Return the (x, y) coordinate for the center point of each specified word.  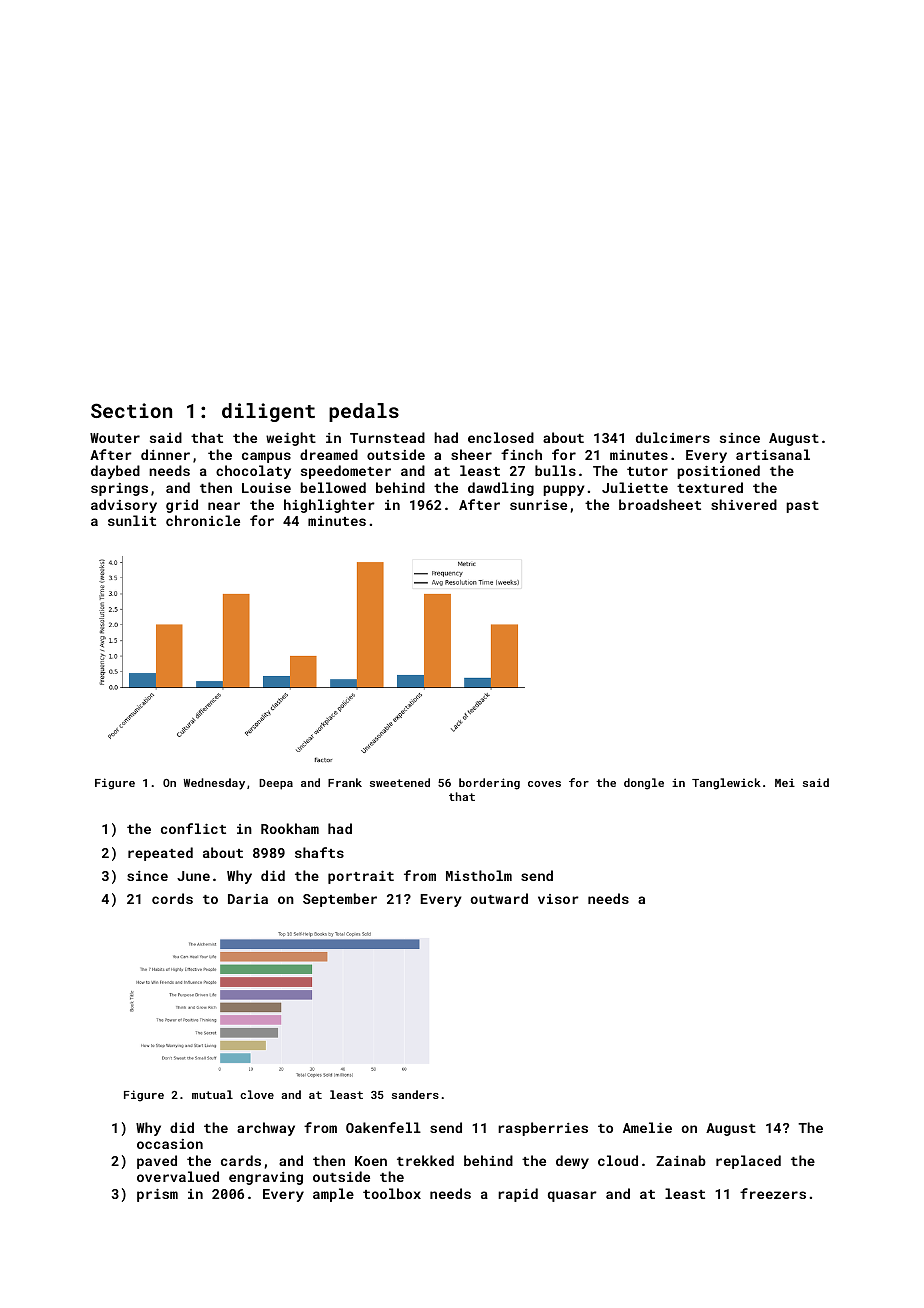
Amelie (647, 1127)
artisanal (773, 454)
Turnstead (387, 437)
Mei (785, 782)
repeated (160, 854)
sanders (415, 1094)
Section (131, 410)
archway (266, 1129)
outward (499, 898)
